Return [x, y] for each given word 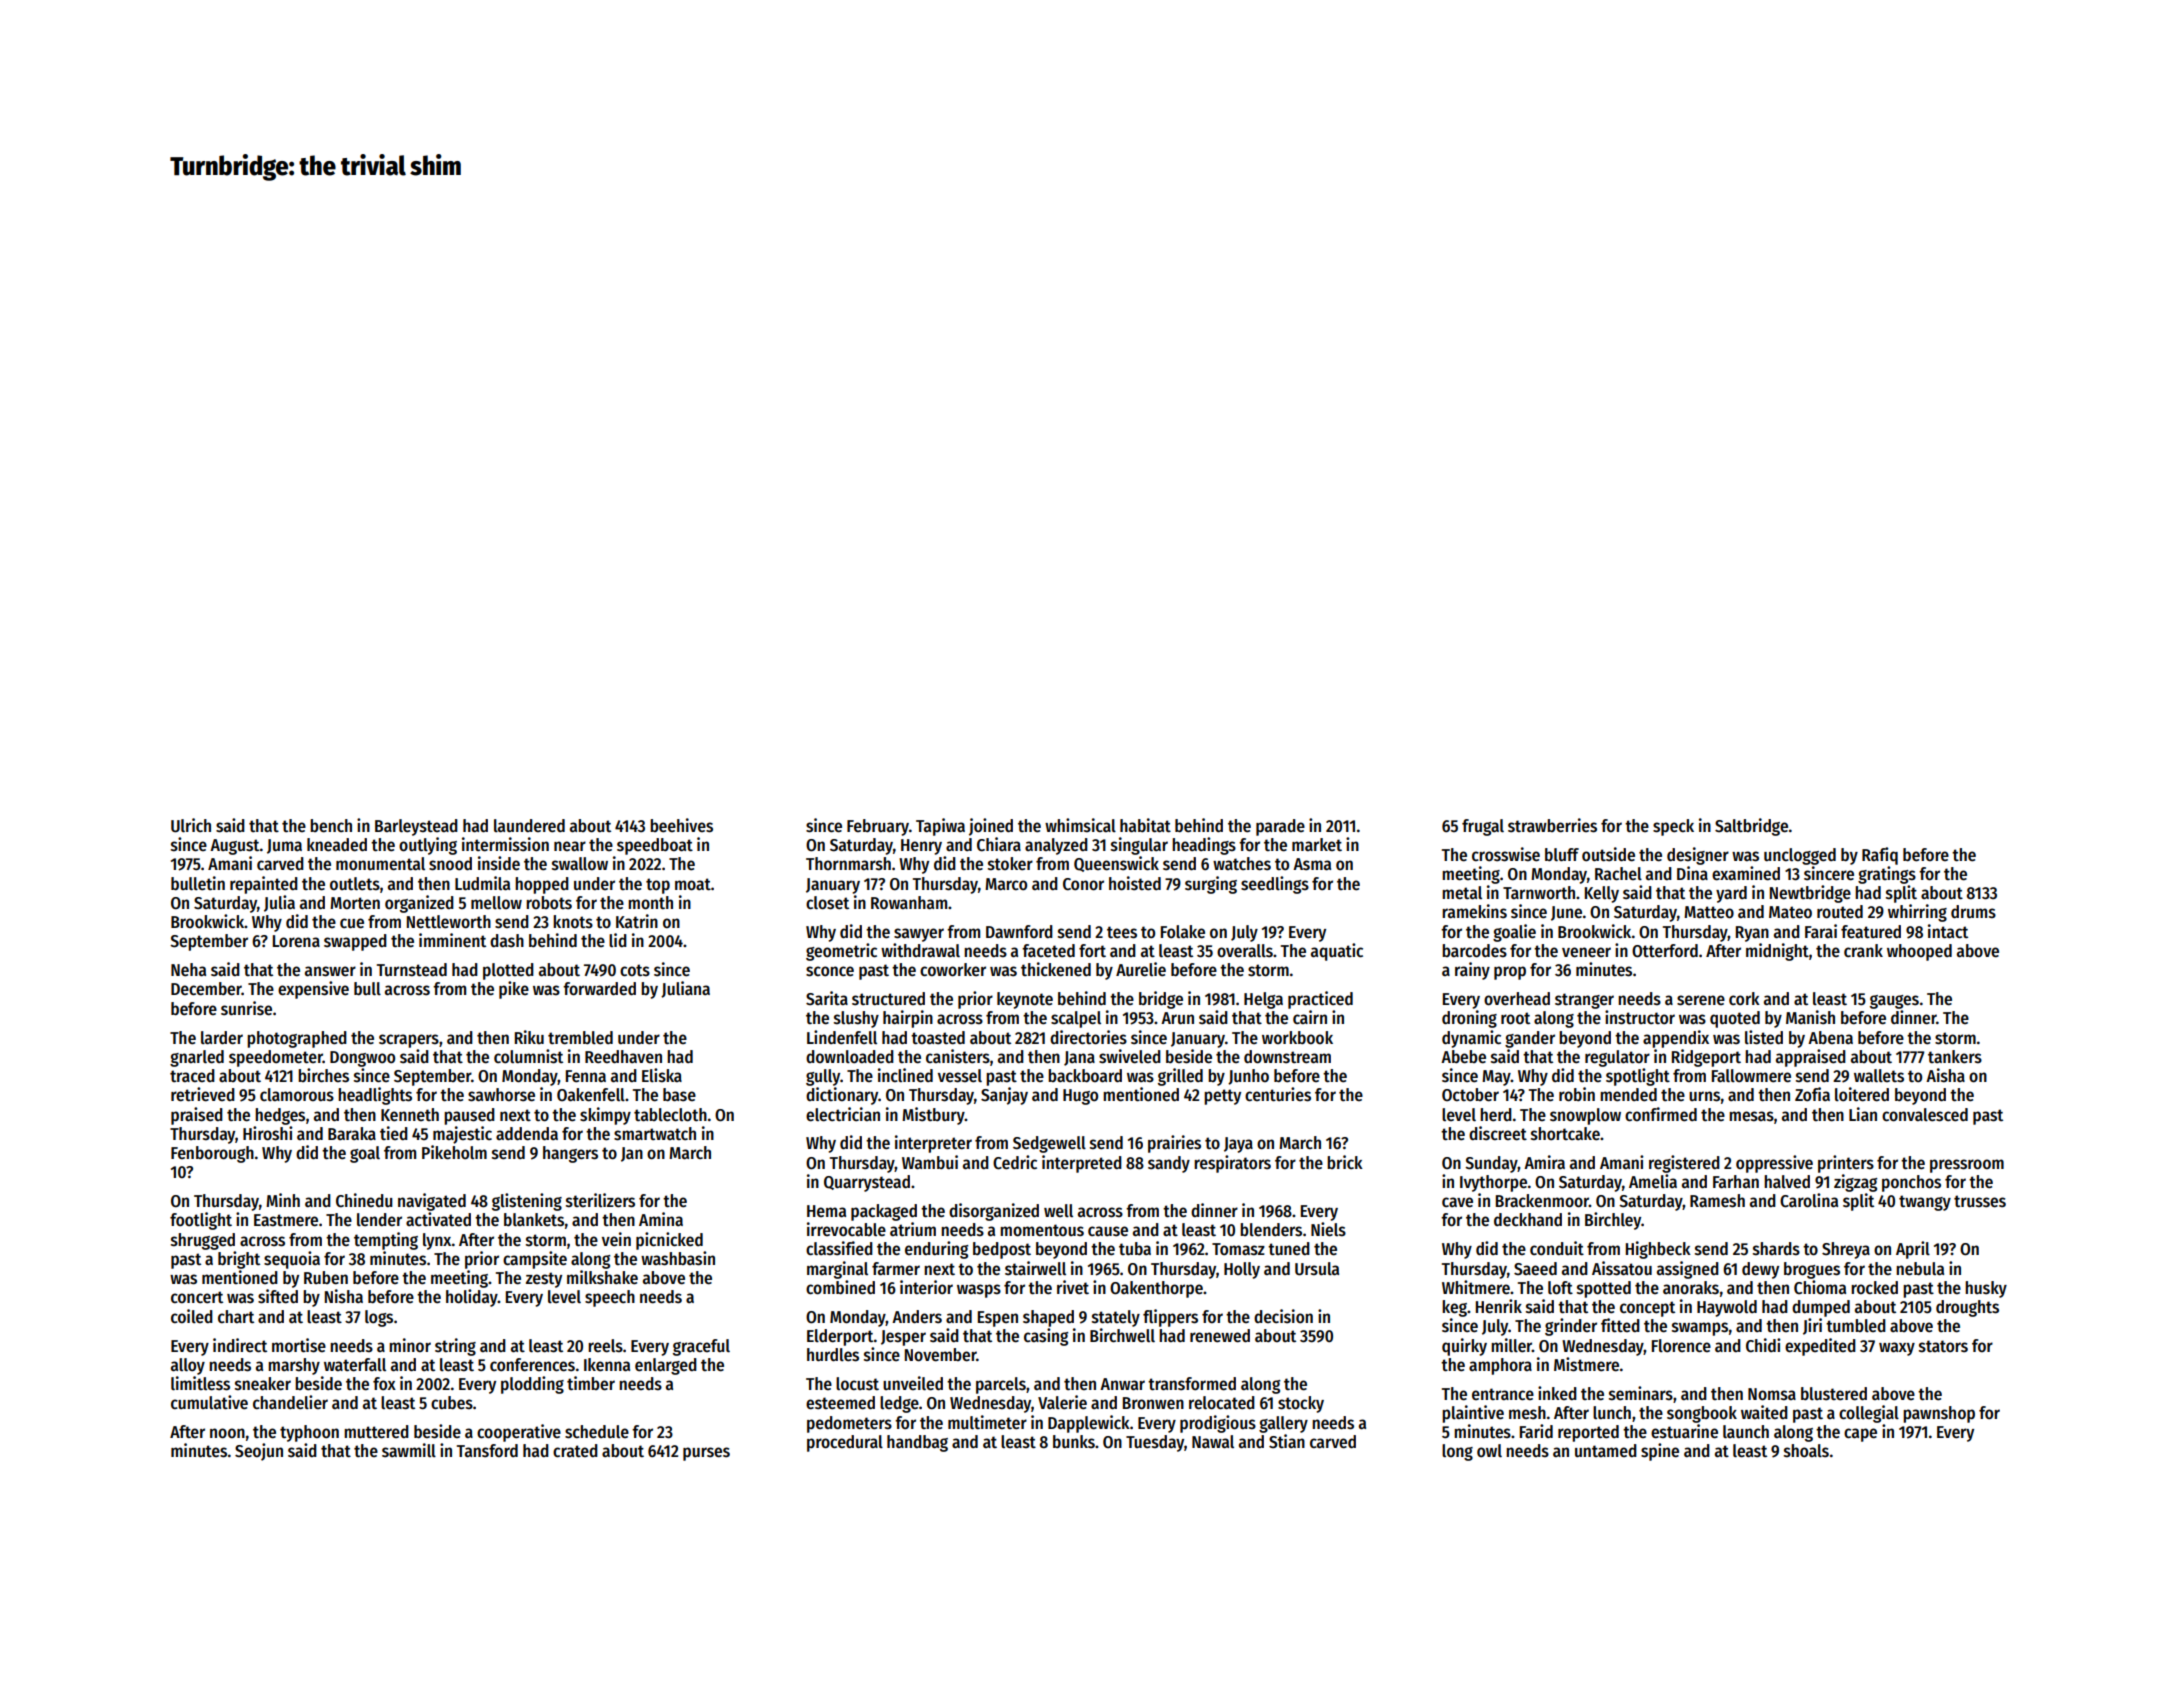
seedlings [1275, 885]
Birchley [1613, 1221]
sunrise [246, 1008]
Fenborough [212, 1154]
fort [1092, 951]
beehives [681, 825]
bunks [1074, 1442]
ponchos [1911, 1183]
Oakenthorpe [1156, 1289]
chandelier [290, 1402]
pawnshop [1939, 1414]
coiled [192, 1316]
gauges [1894, 1002]
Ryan [1752, 934]
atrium [913, 1229]
